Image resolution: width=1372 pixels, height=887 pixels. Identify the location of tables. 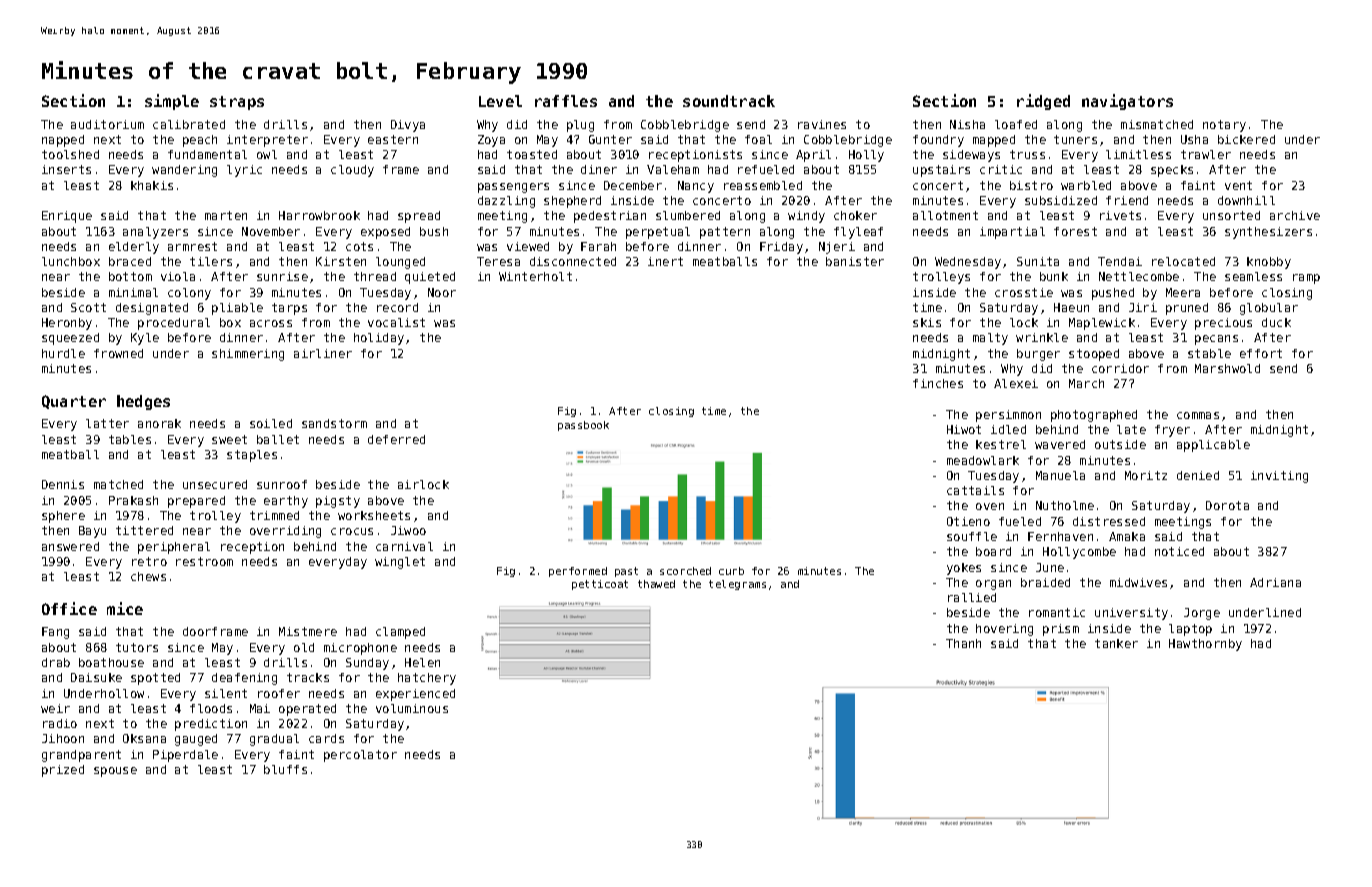
(130, 439).
